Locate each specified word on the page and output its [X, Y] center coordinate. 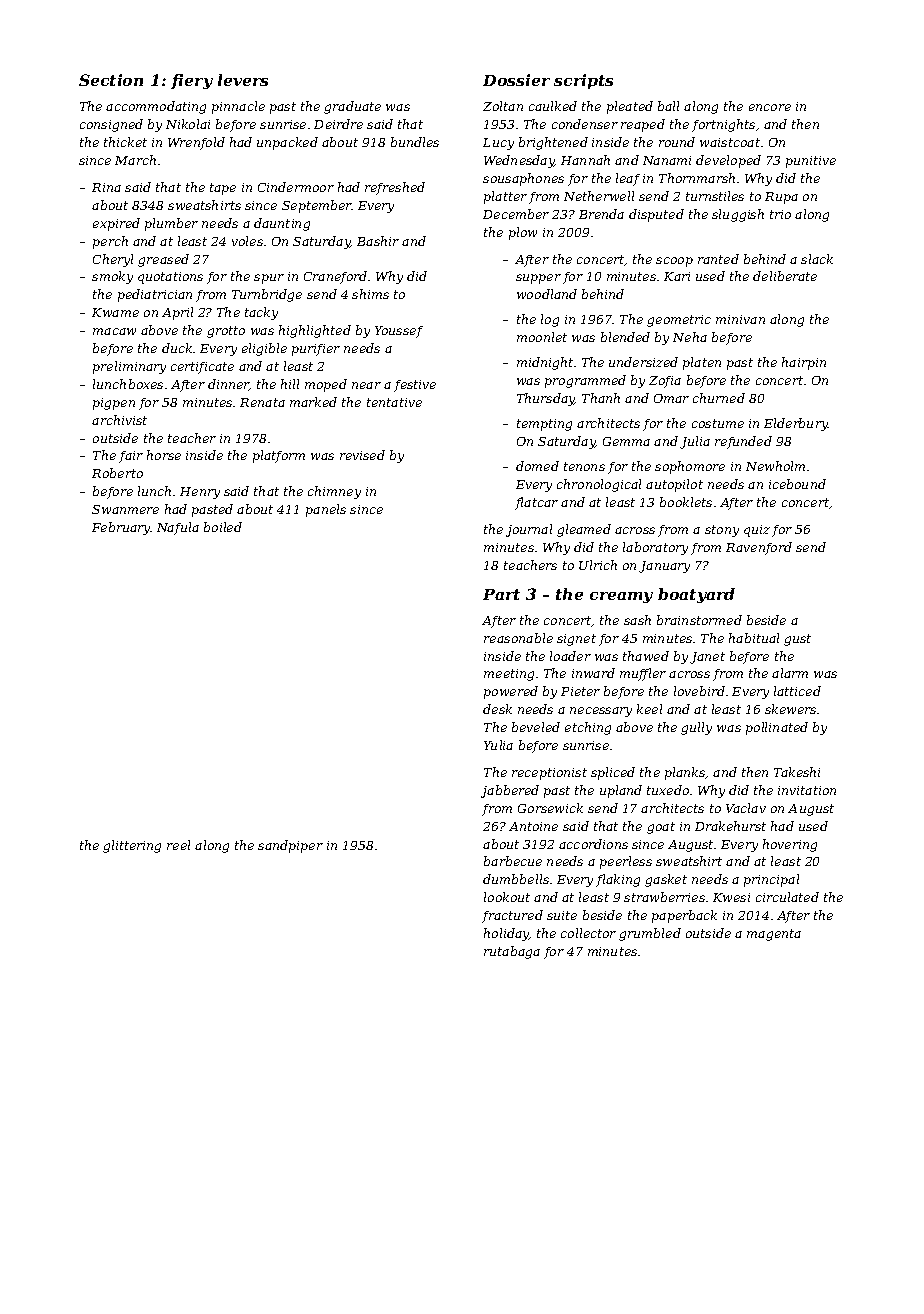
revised [362, 455]
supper [538, 279]
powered [511, 692]
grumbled [650, 934]
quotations [170, 278]
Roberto [117, 473]
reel [178, 845]
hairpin [804, 363]
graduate [352, 107]
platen [702, 363]
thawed [646, 656]
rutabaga [512, 952]
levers [243, 80]
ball [668, 106]
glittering [132, 846]
